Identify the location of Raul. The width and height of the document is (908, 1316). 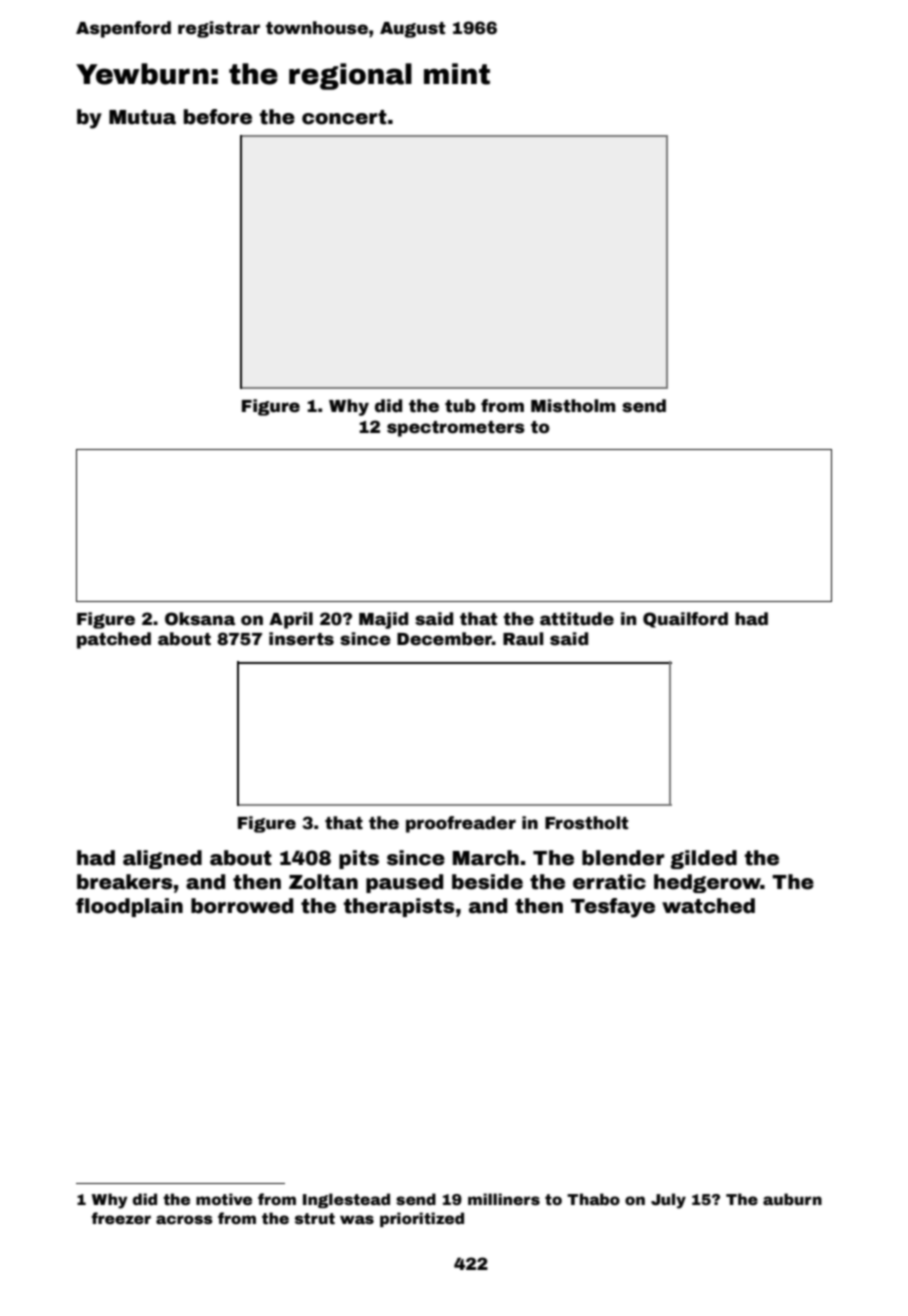
(523, 639).
